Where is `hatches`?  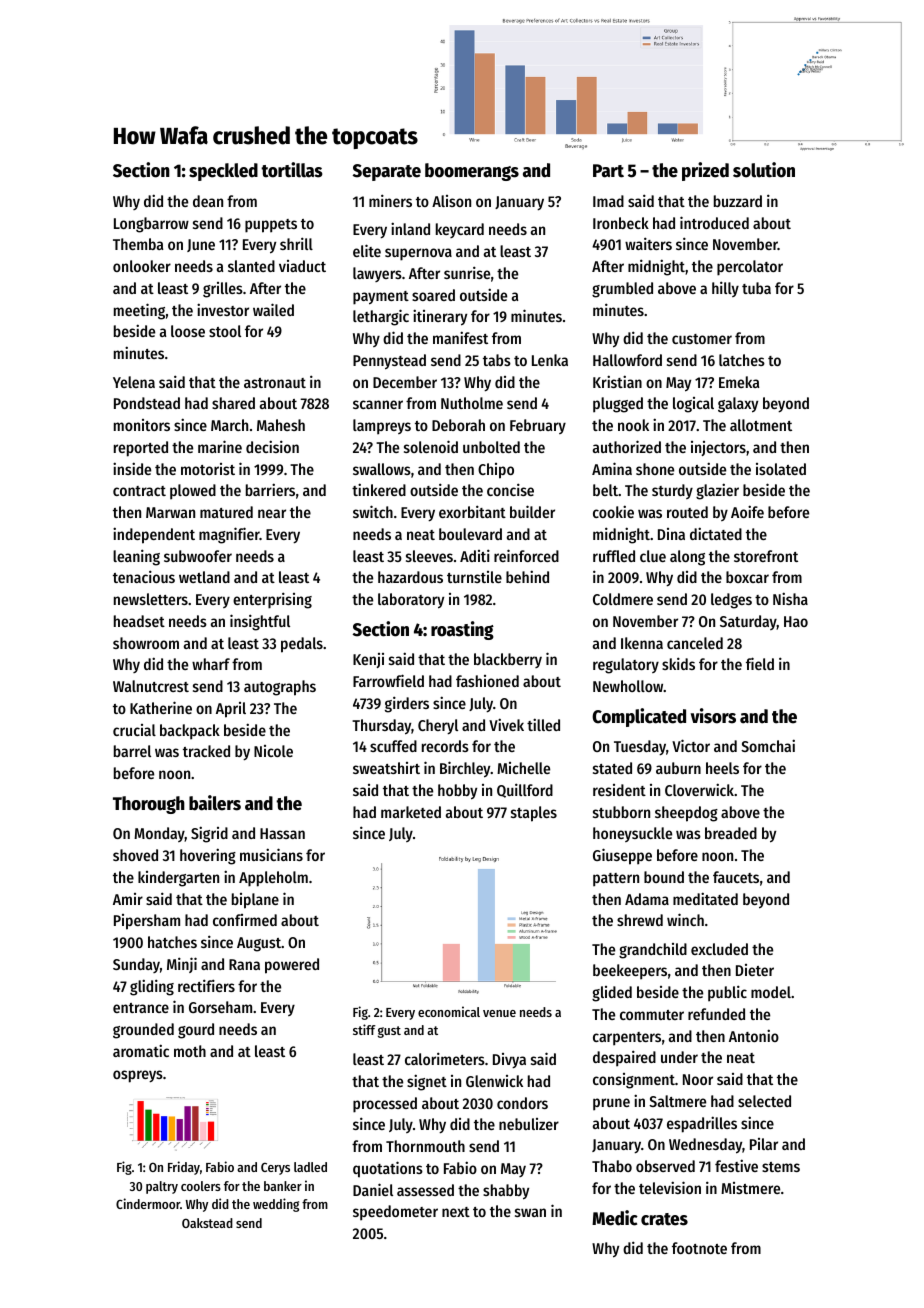
hatches is located at coordinates (172, 942).
